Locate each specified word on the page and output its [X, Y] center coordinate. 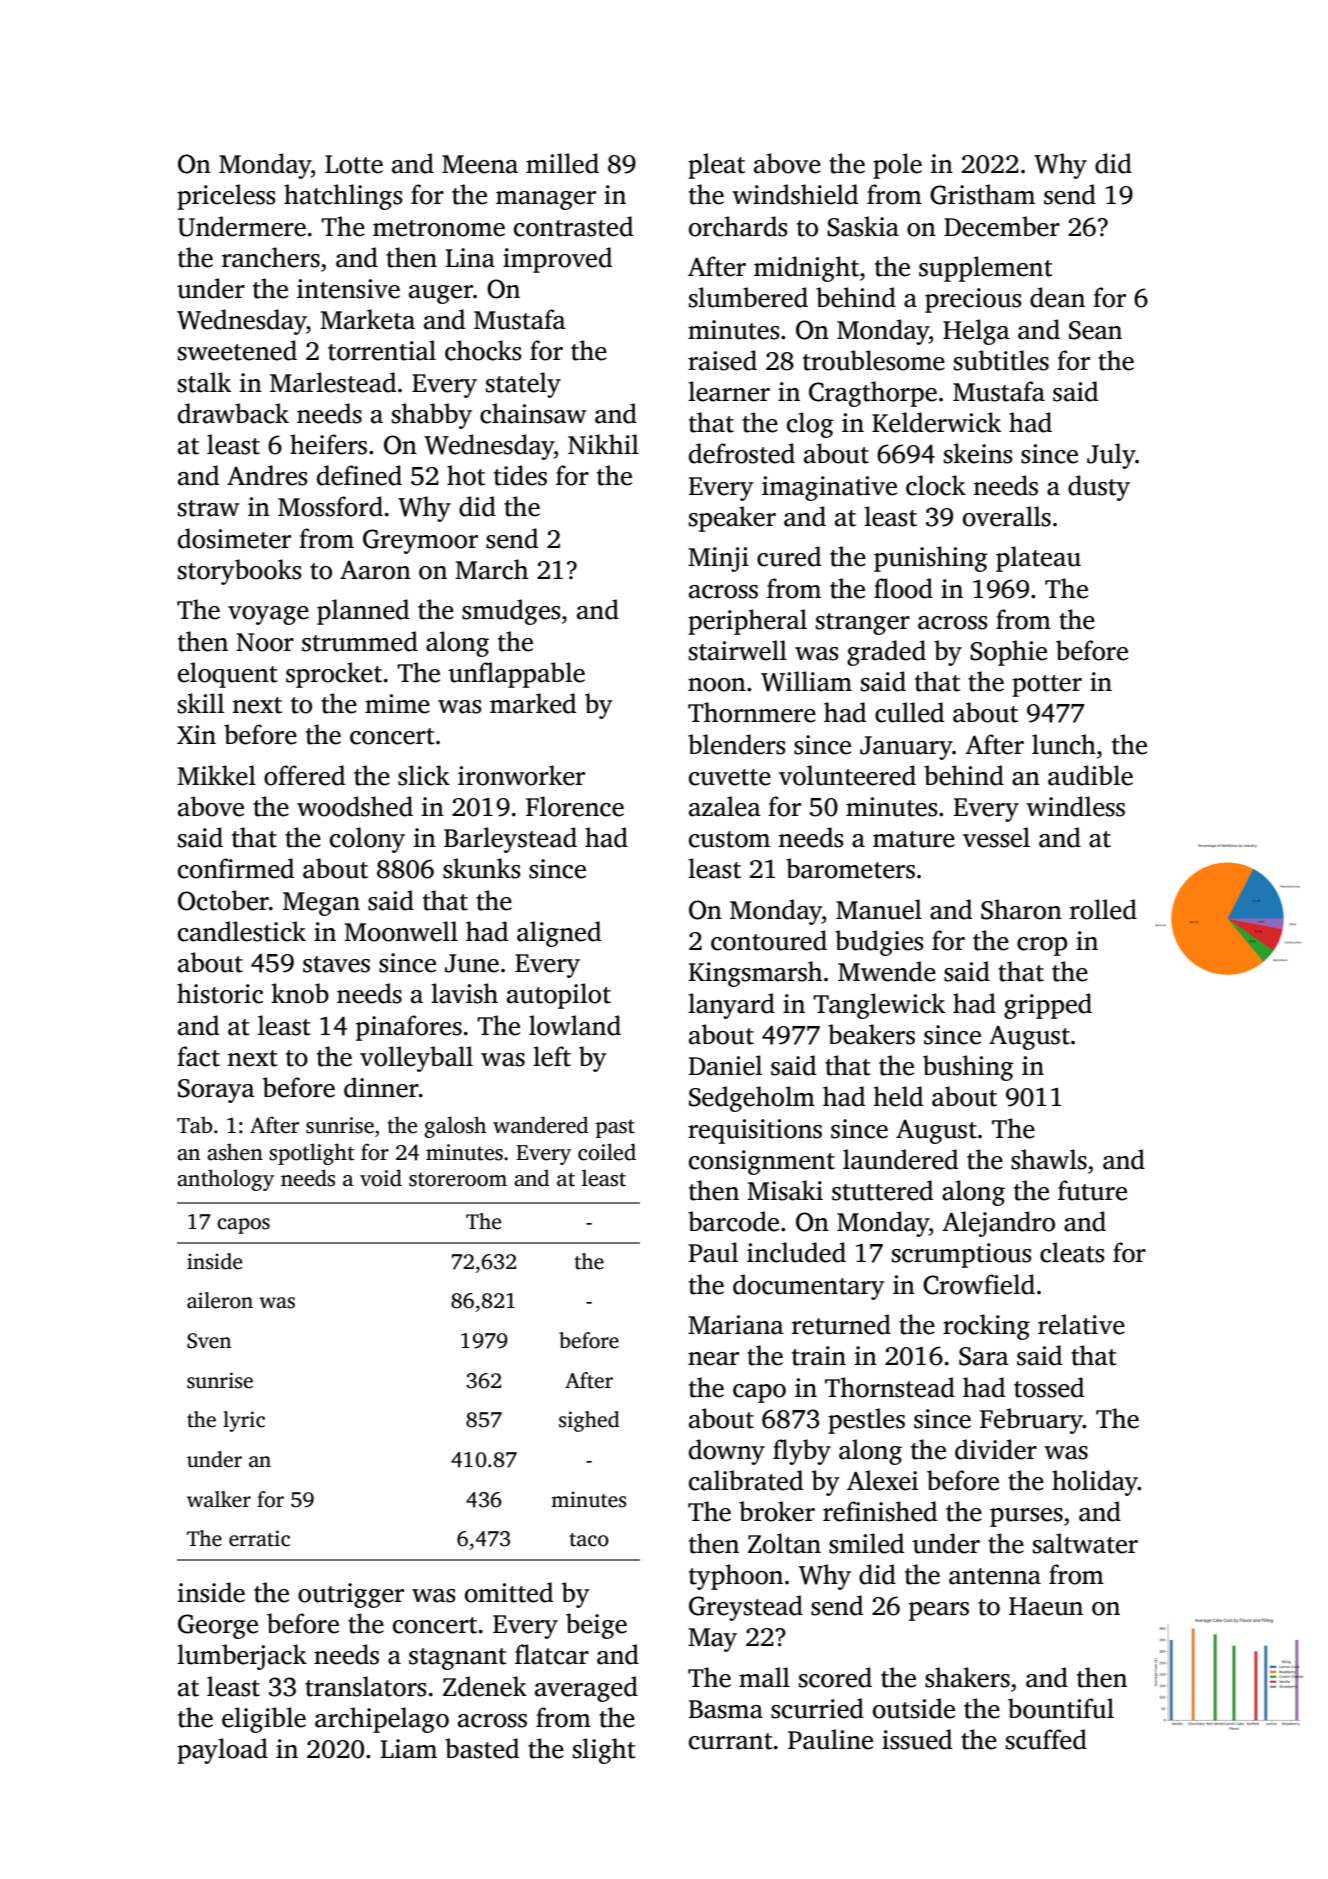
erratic [259, 1538]
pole [897, 166]
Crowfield [979, 1284]
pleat [716, 166]
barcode [733, 1221]
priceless [226, 197]
